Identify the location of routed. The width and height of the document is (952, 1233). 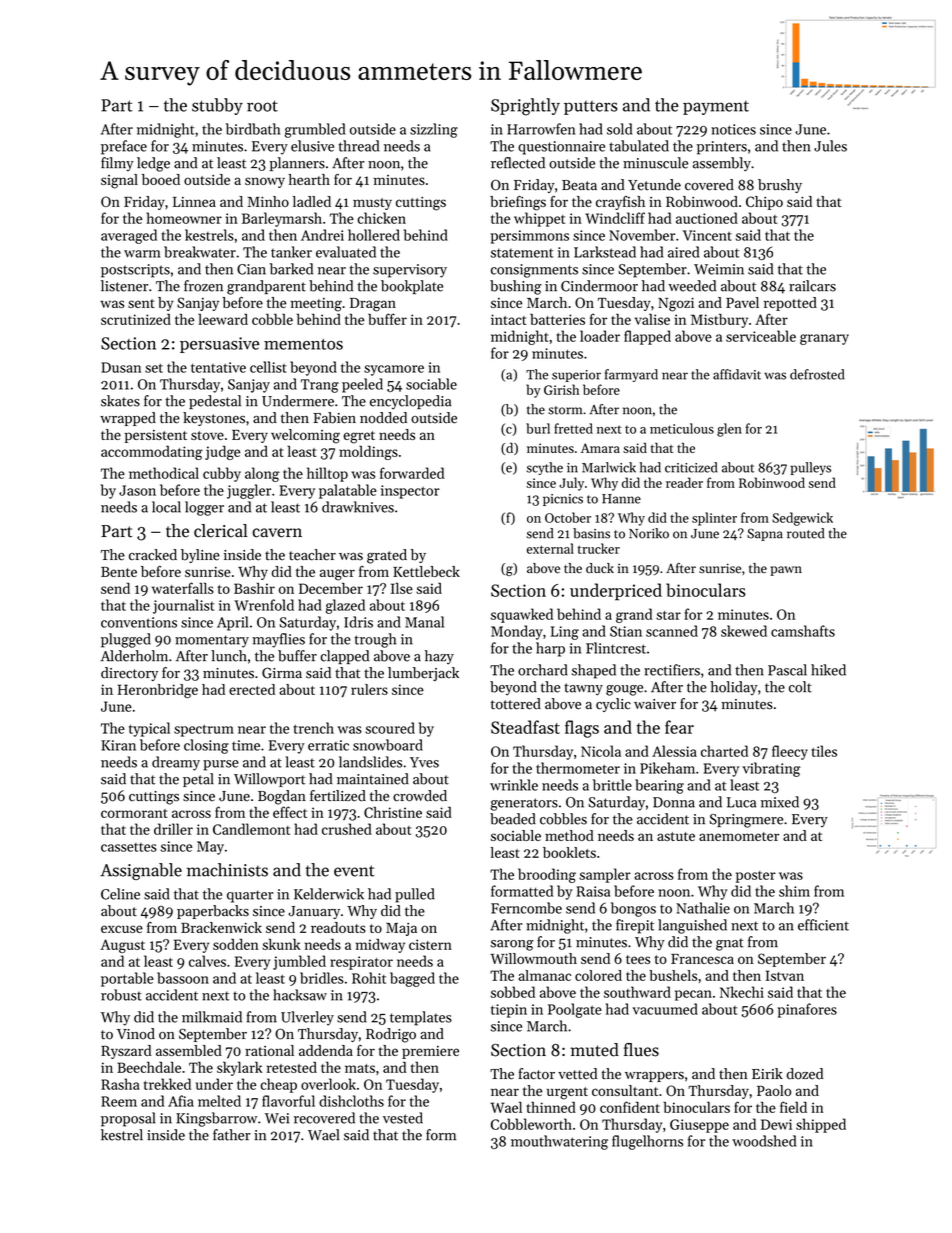
(806, 533).
